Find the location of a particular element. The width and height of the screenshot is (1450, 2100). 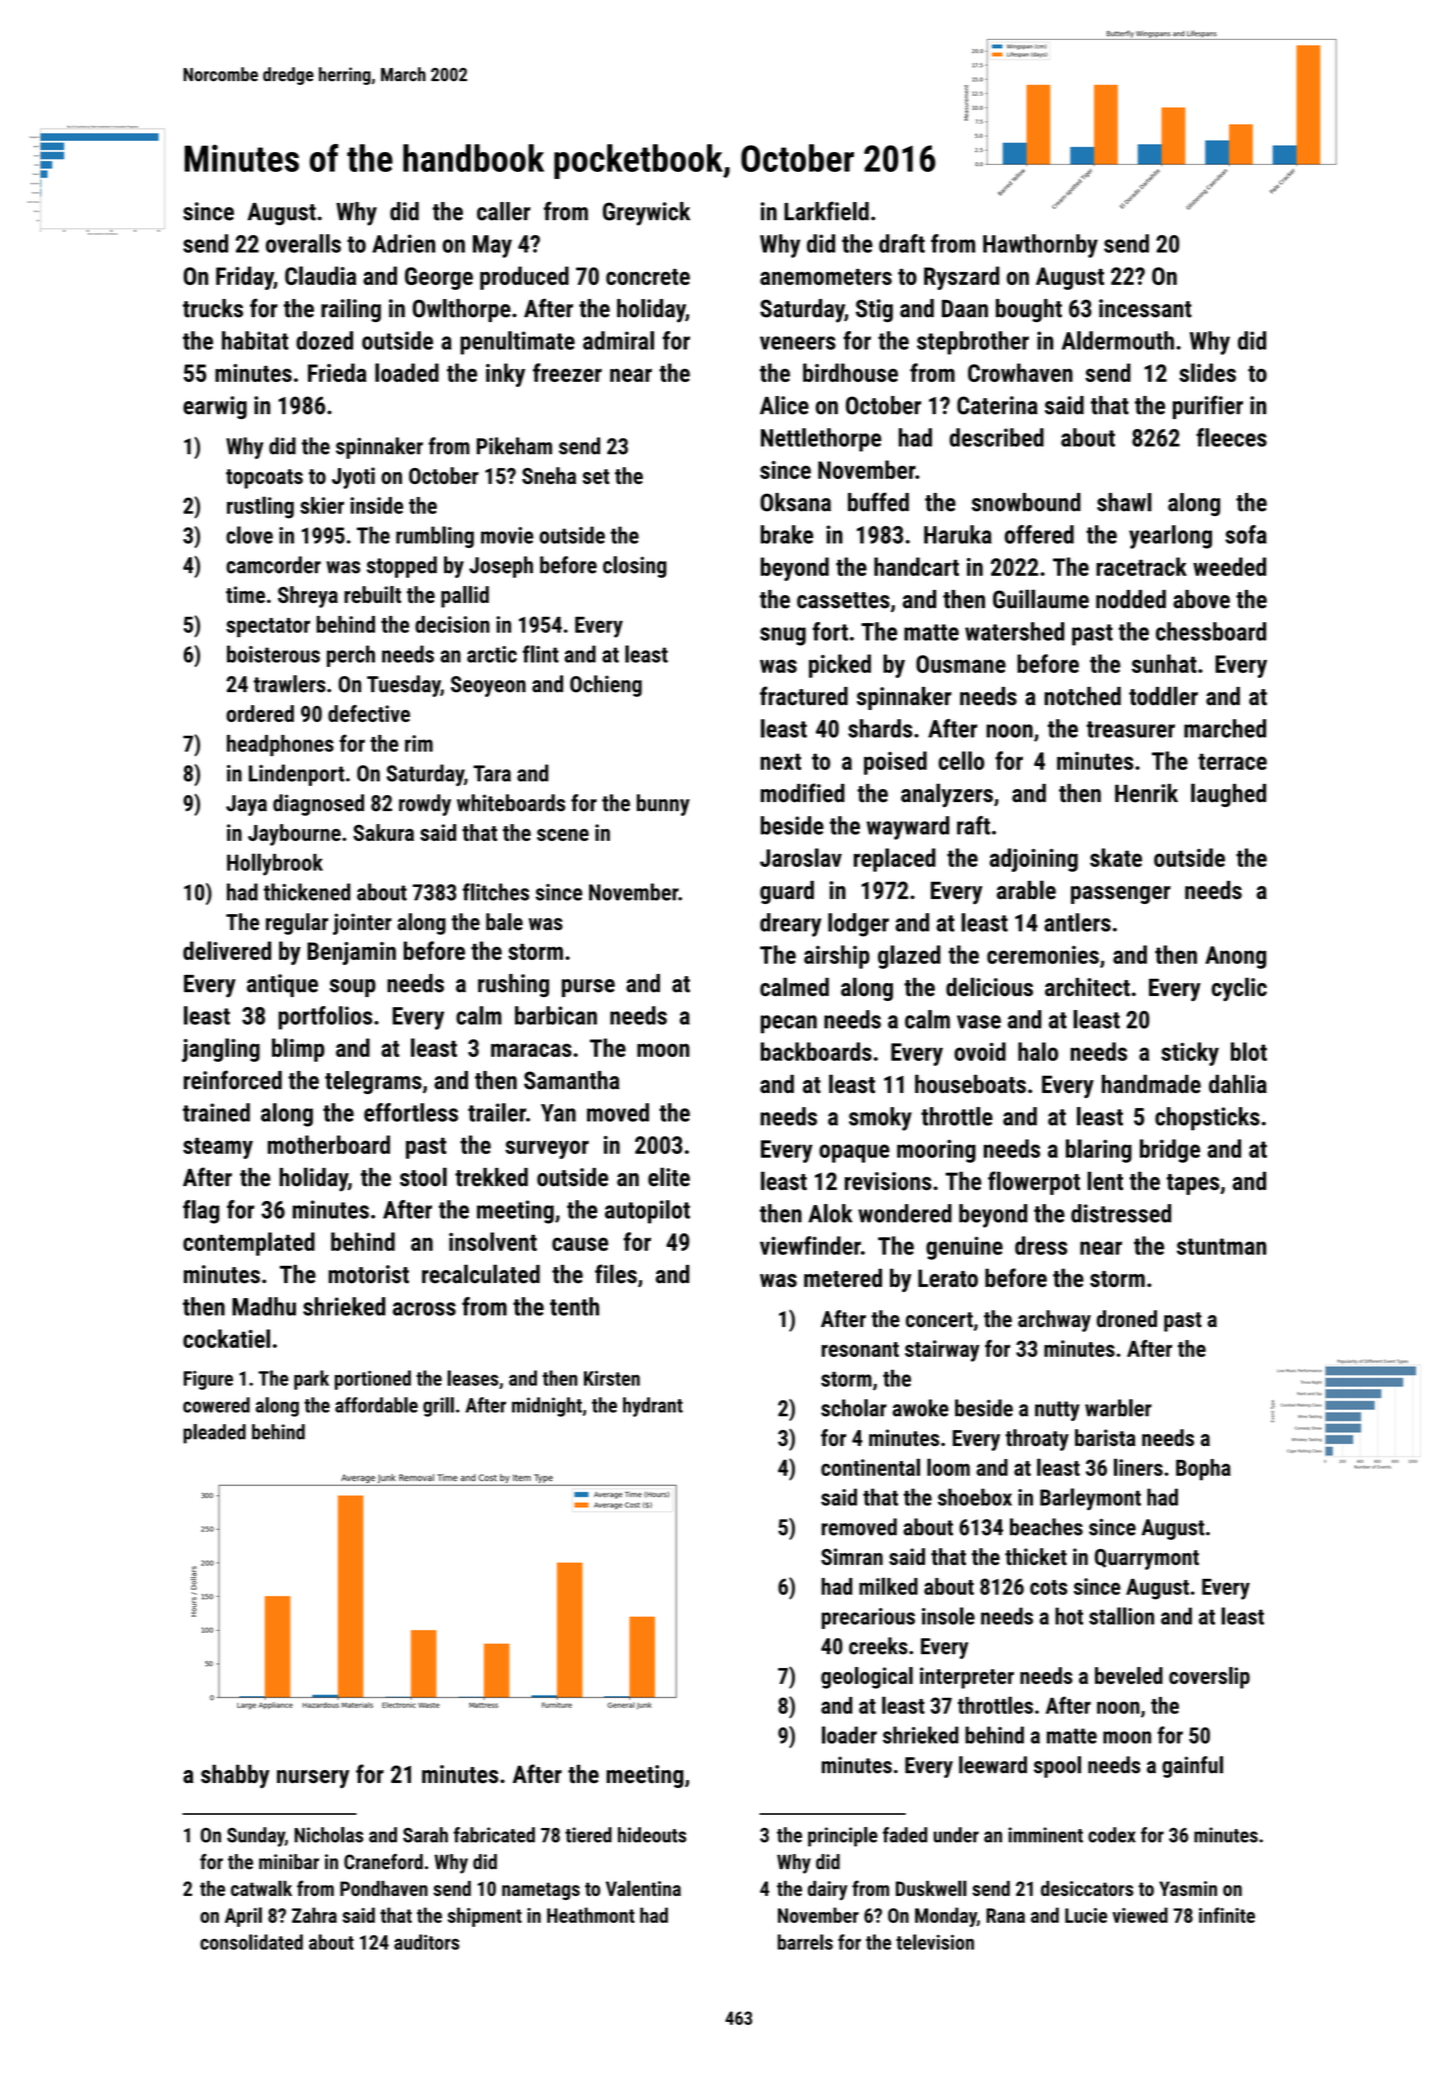

snug is located at coordinates (783, 636).
